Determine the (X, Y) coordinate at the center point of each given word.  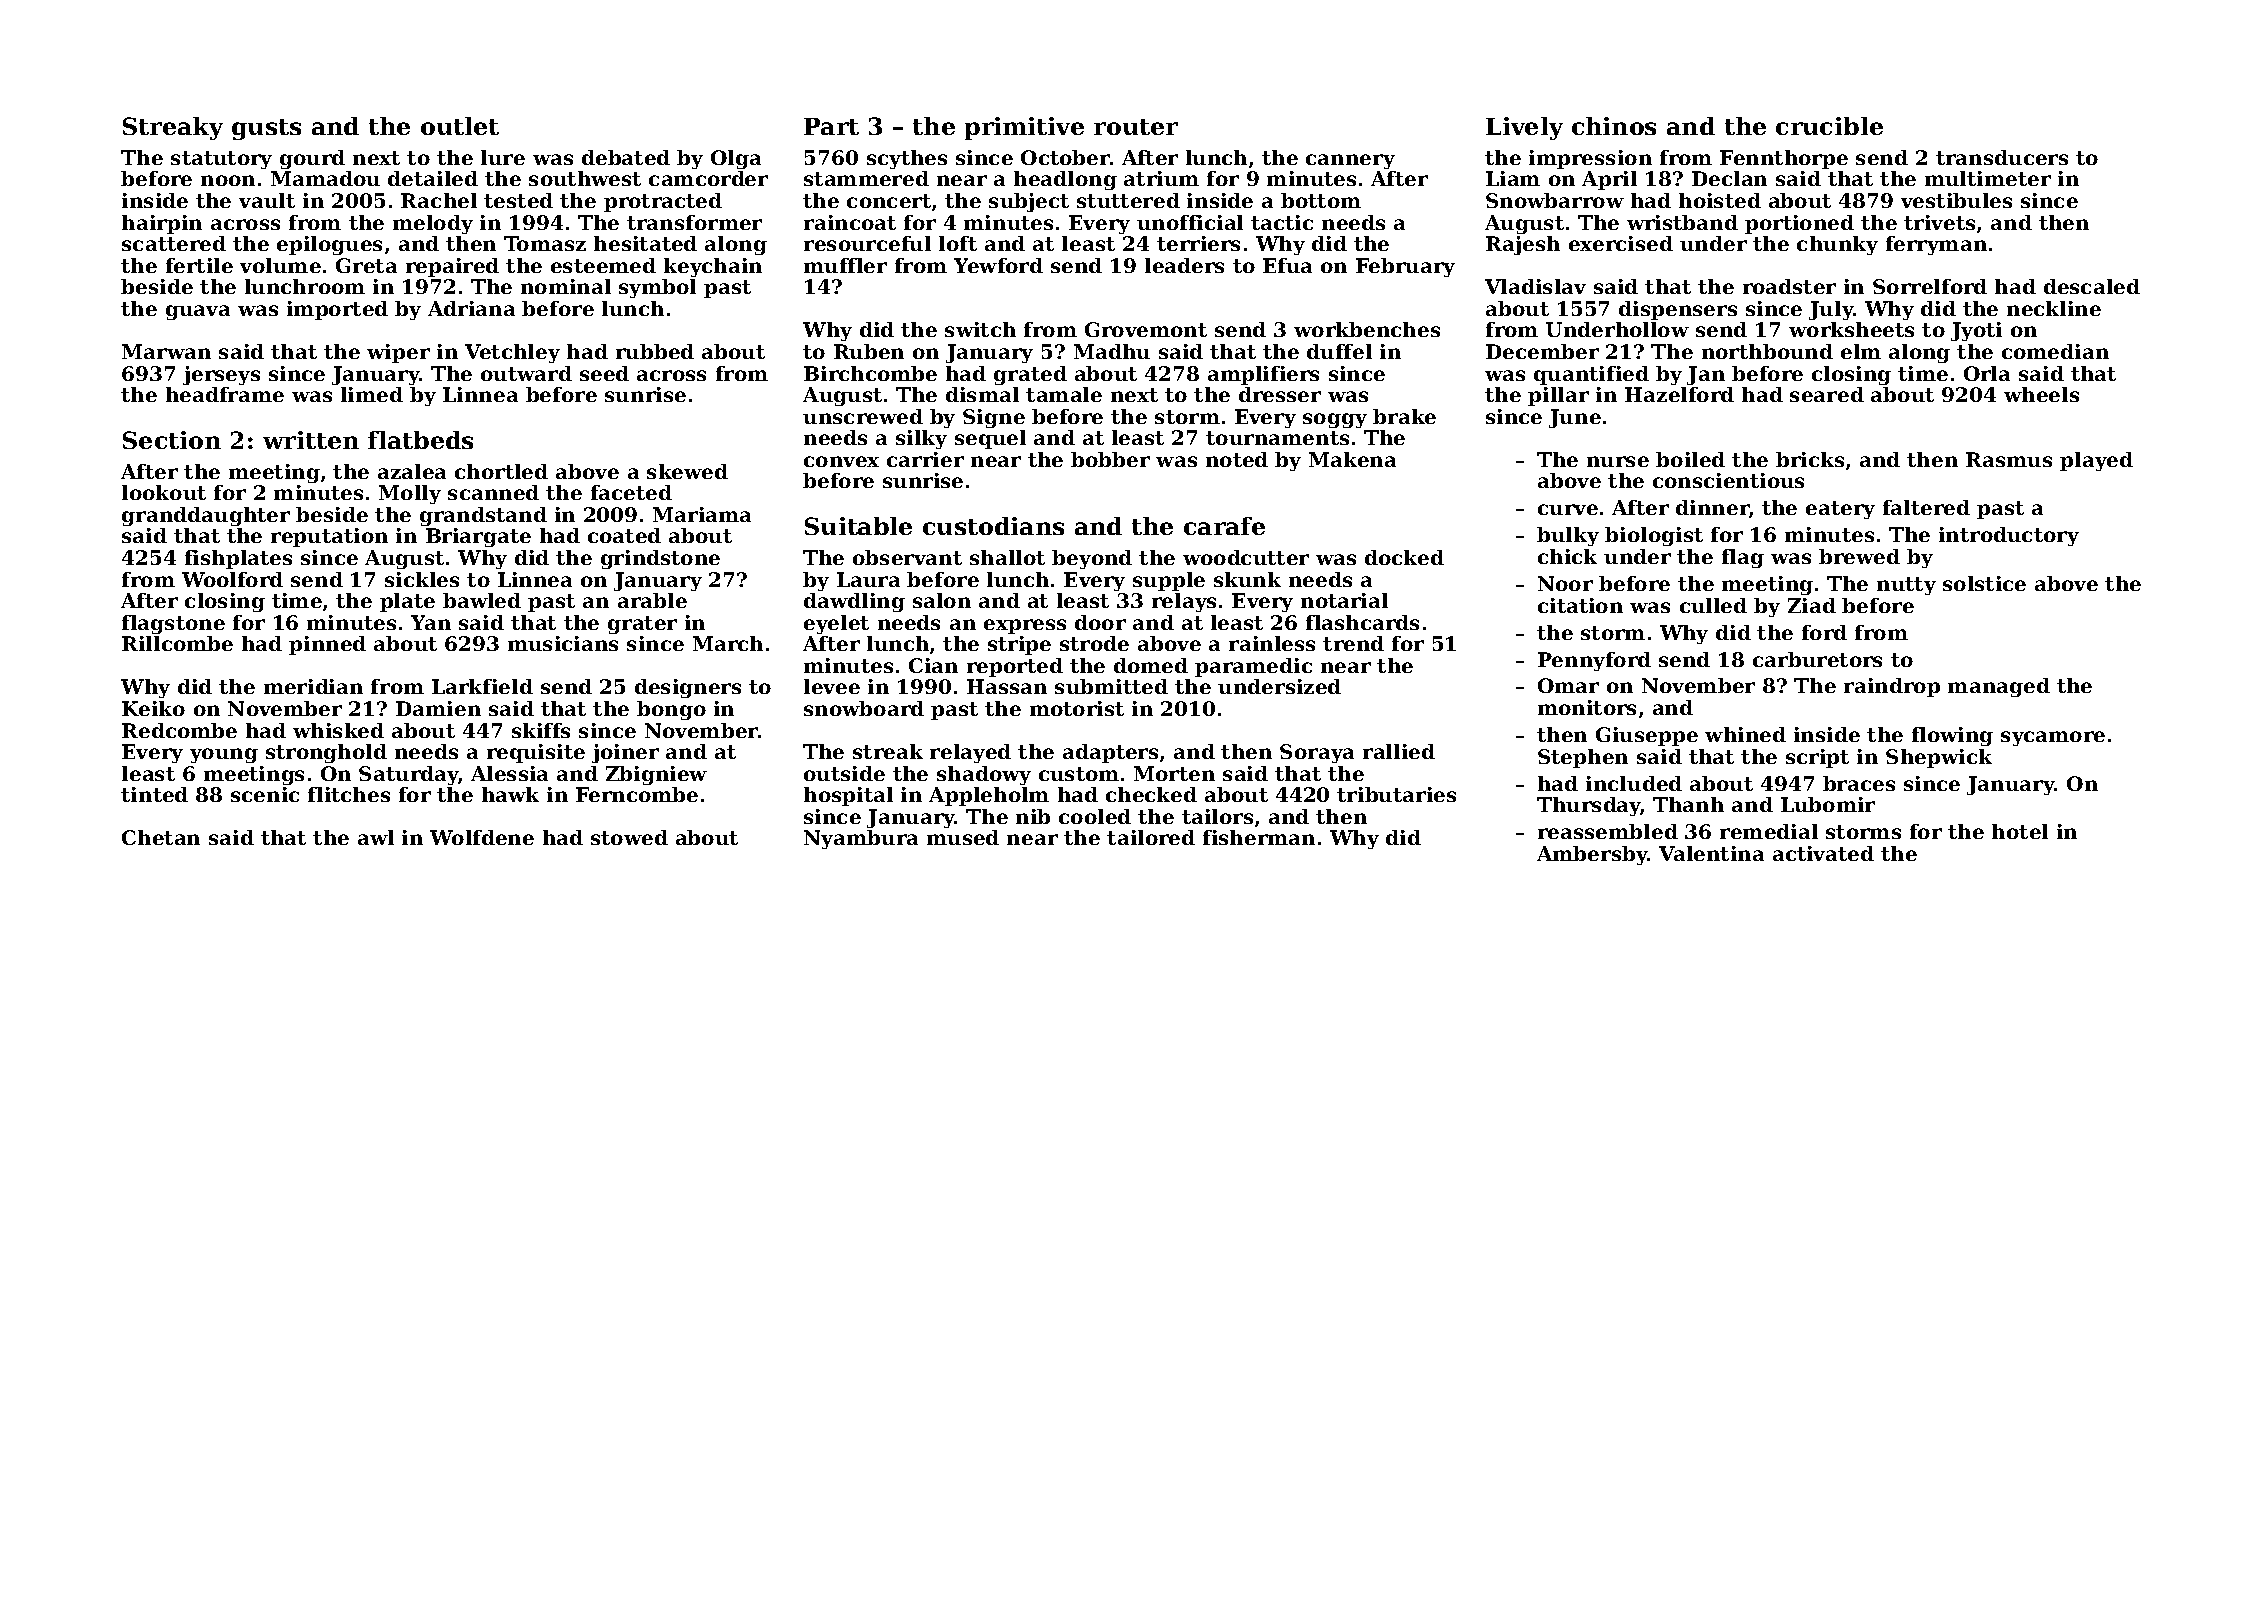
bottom (1321, 200)
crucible (1829, 126)
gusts (266, 129)
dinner (1712, 507)
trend (1353, 643)
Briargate (478, 537)
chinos (1614, 126)
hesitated (645, 243)
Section (172, 440)
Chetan (161, 837)
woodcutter (1246, 557)
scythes (907, 159)
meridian (313, 686)
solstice (1984, 583)
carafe (1224, 526)
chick (1567, 556)
